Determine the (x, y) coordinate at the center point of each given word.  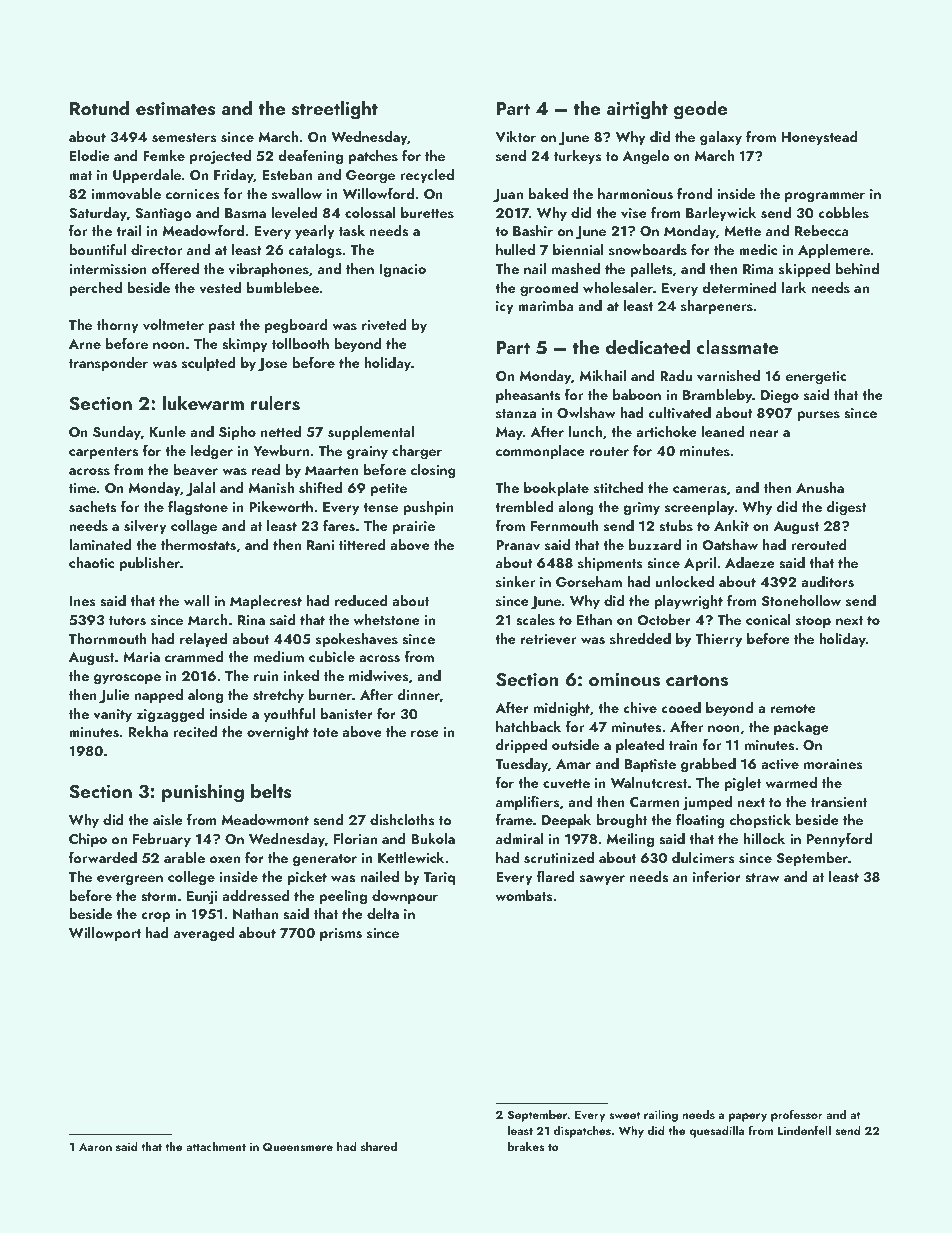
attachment (216, 1146)
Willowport (105, 934)
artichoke (666, 431)
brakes (526, 1146)
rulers (275, 403)
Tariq (439, 878)
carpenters (103, 453)
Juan (508, 196)
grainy (367, 453)
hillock (764, 838)
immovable (126, 194)
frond (694, 193)
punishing (203, 793)
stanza (516, 413)
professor (797, 1115)
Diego (780, 397)
